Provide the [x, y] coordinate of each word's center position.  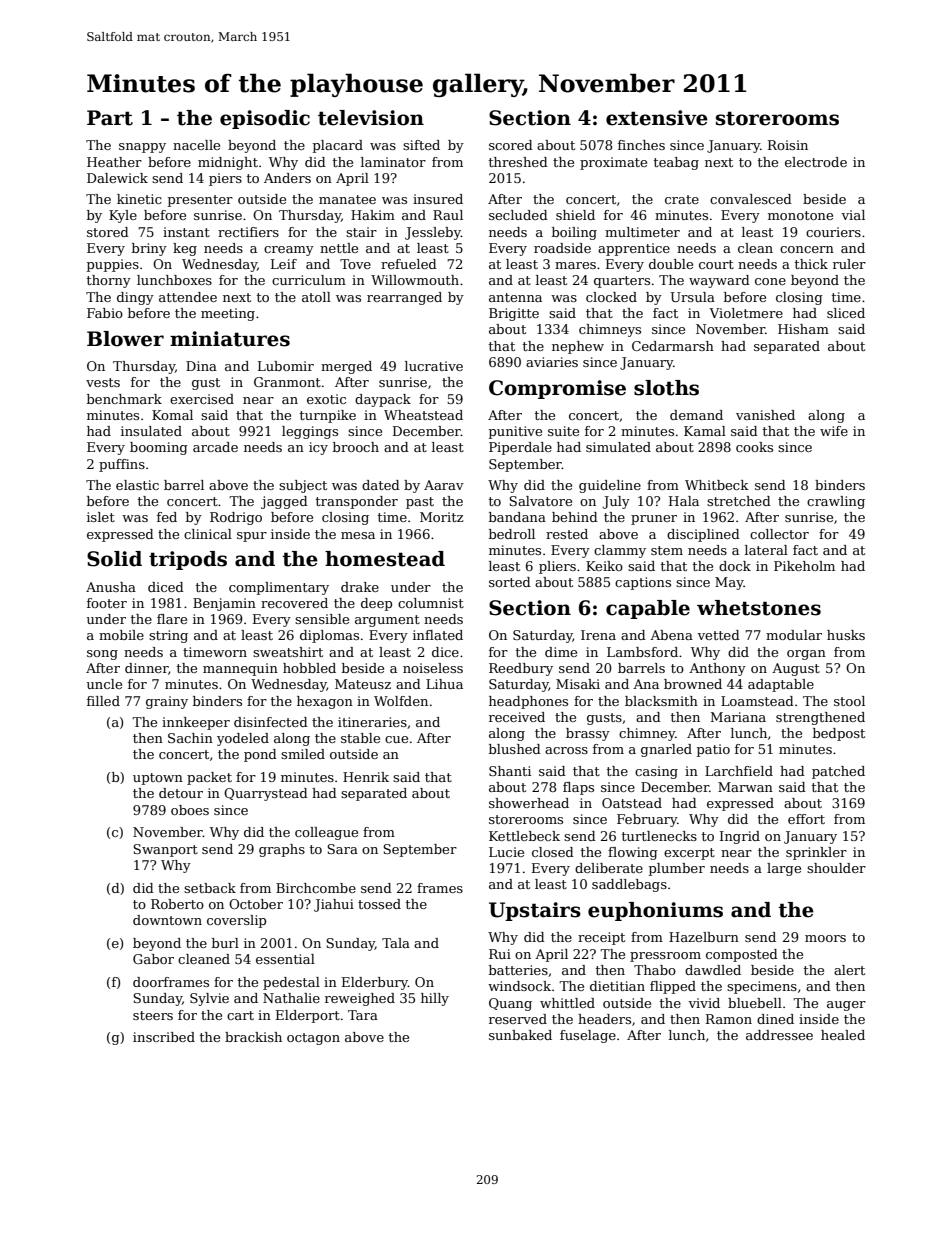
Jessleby [433, 233]
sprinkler [816, 853]
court [716, 264]
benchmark [124, 399]
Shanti [510, 771]
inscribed [164, 1037]
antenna [515, 297]
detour [181, 793]
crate [682, 199]
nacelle [196, 145]
